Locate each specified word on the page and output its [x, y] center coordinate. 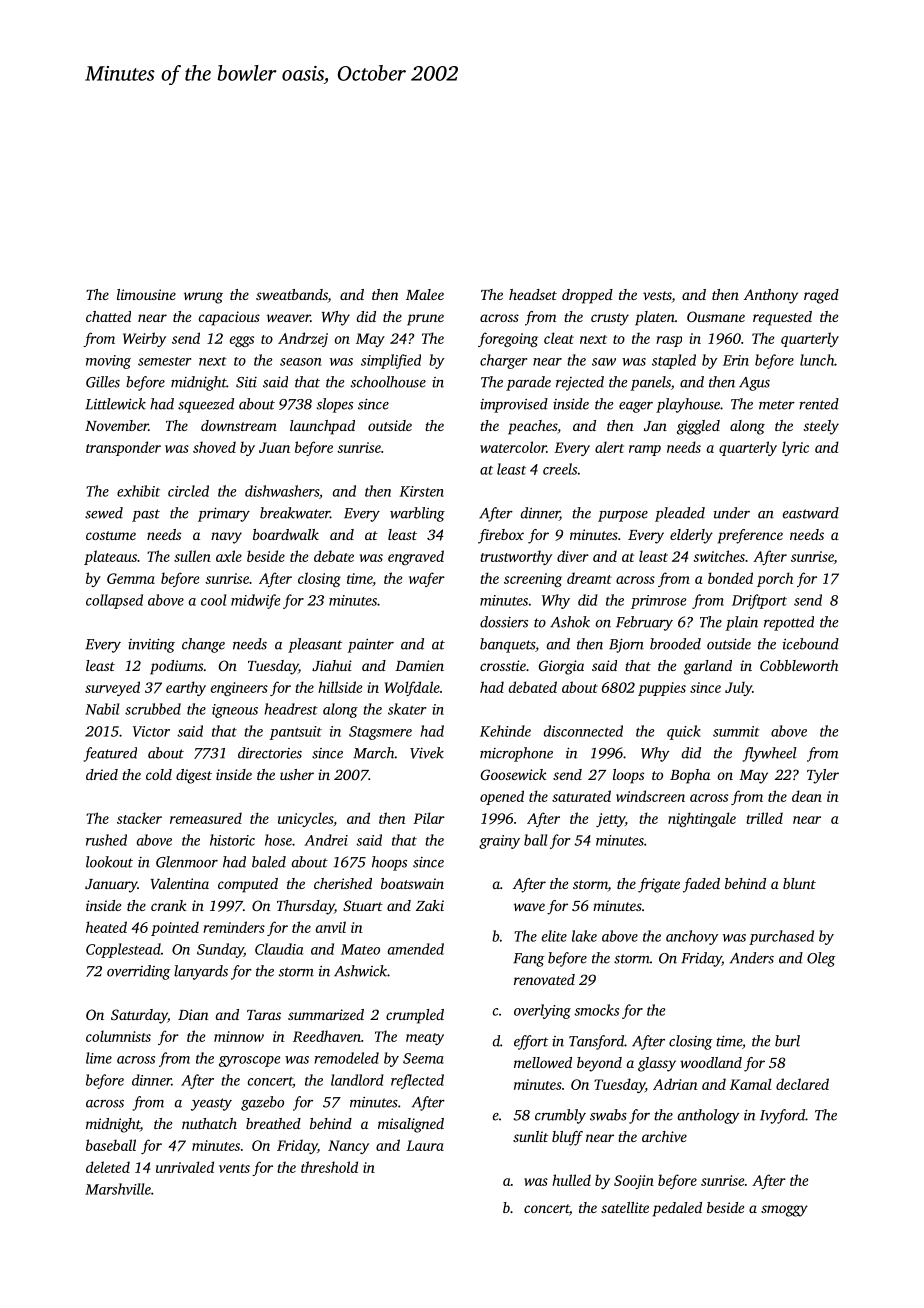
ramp [645, 450]
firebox [501, 536]
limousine [146, 294]
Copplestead [123, 950]
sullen [192, 556]
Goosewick [514, 774]
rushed [106, 840]
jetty [610, 820]
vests [657, 297]
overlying [542, 1011]
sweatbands [292, 296]
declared [802, 1084]
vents [234, 1168]
